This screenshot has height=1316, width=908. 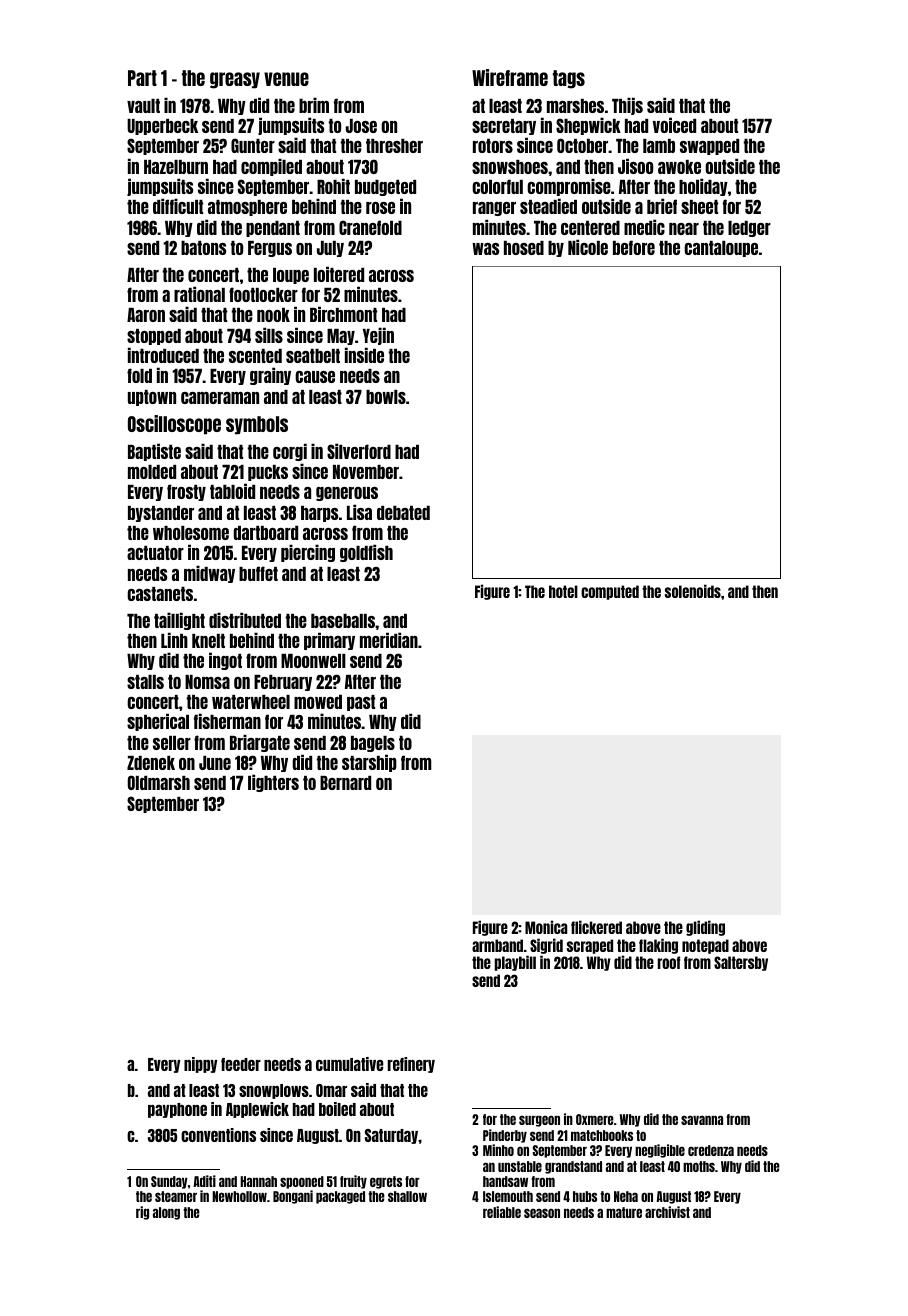 I want to click on scraped, so click(x=590, y=946).
